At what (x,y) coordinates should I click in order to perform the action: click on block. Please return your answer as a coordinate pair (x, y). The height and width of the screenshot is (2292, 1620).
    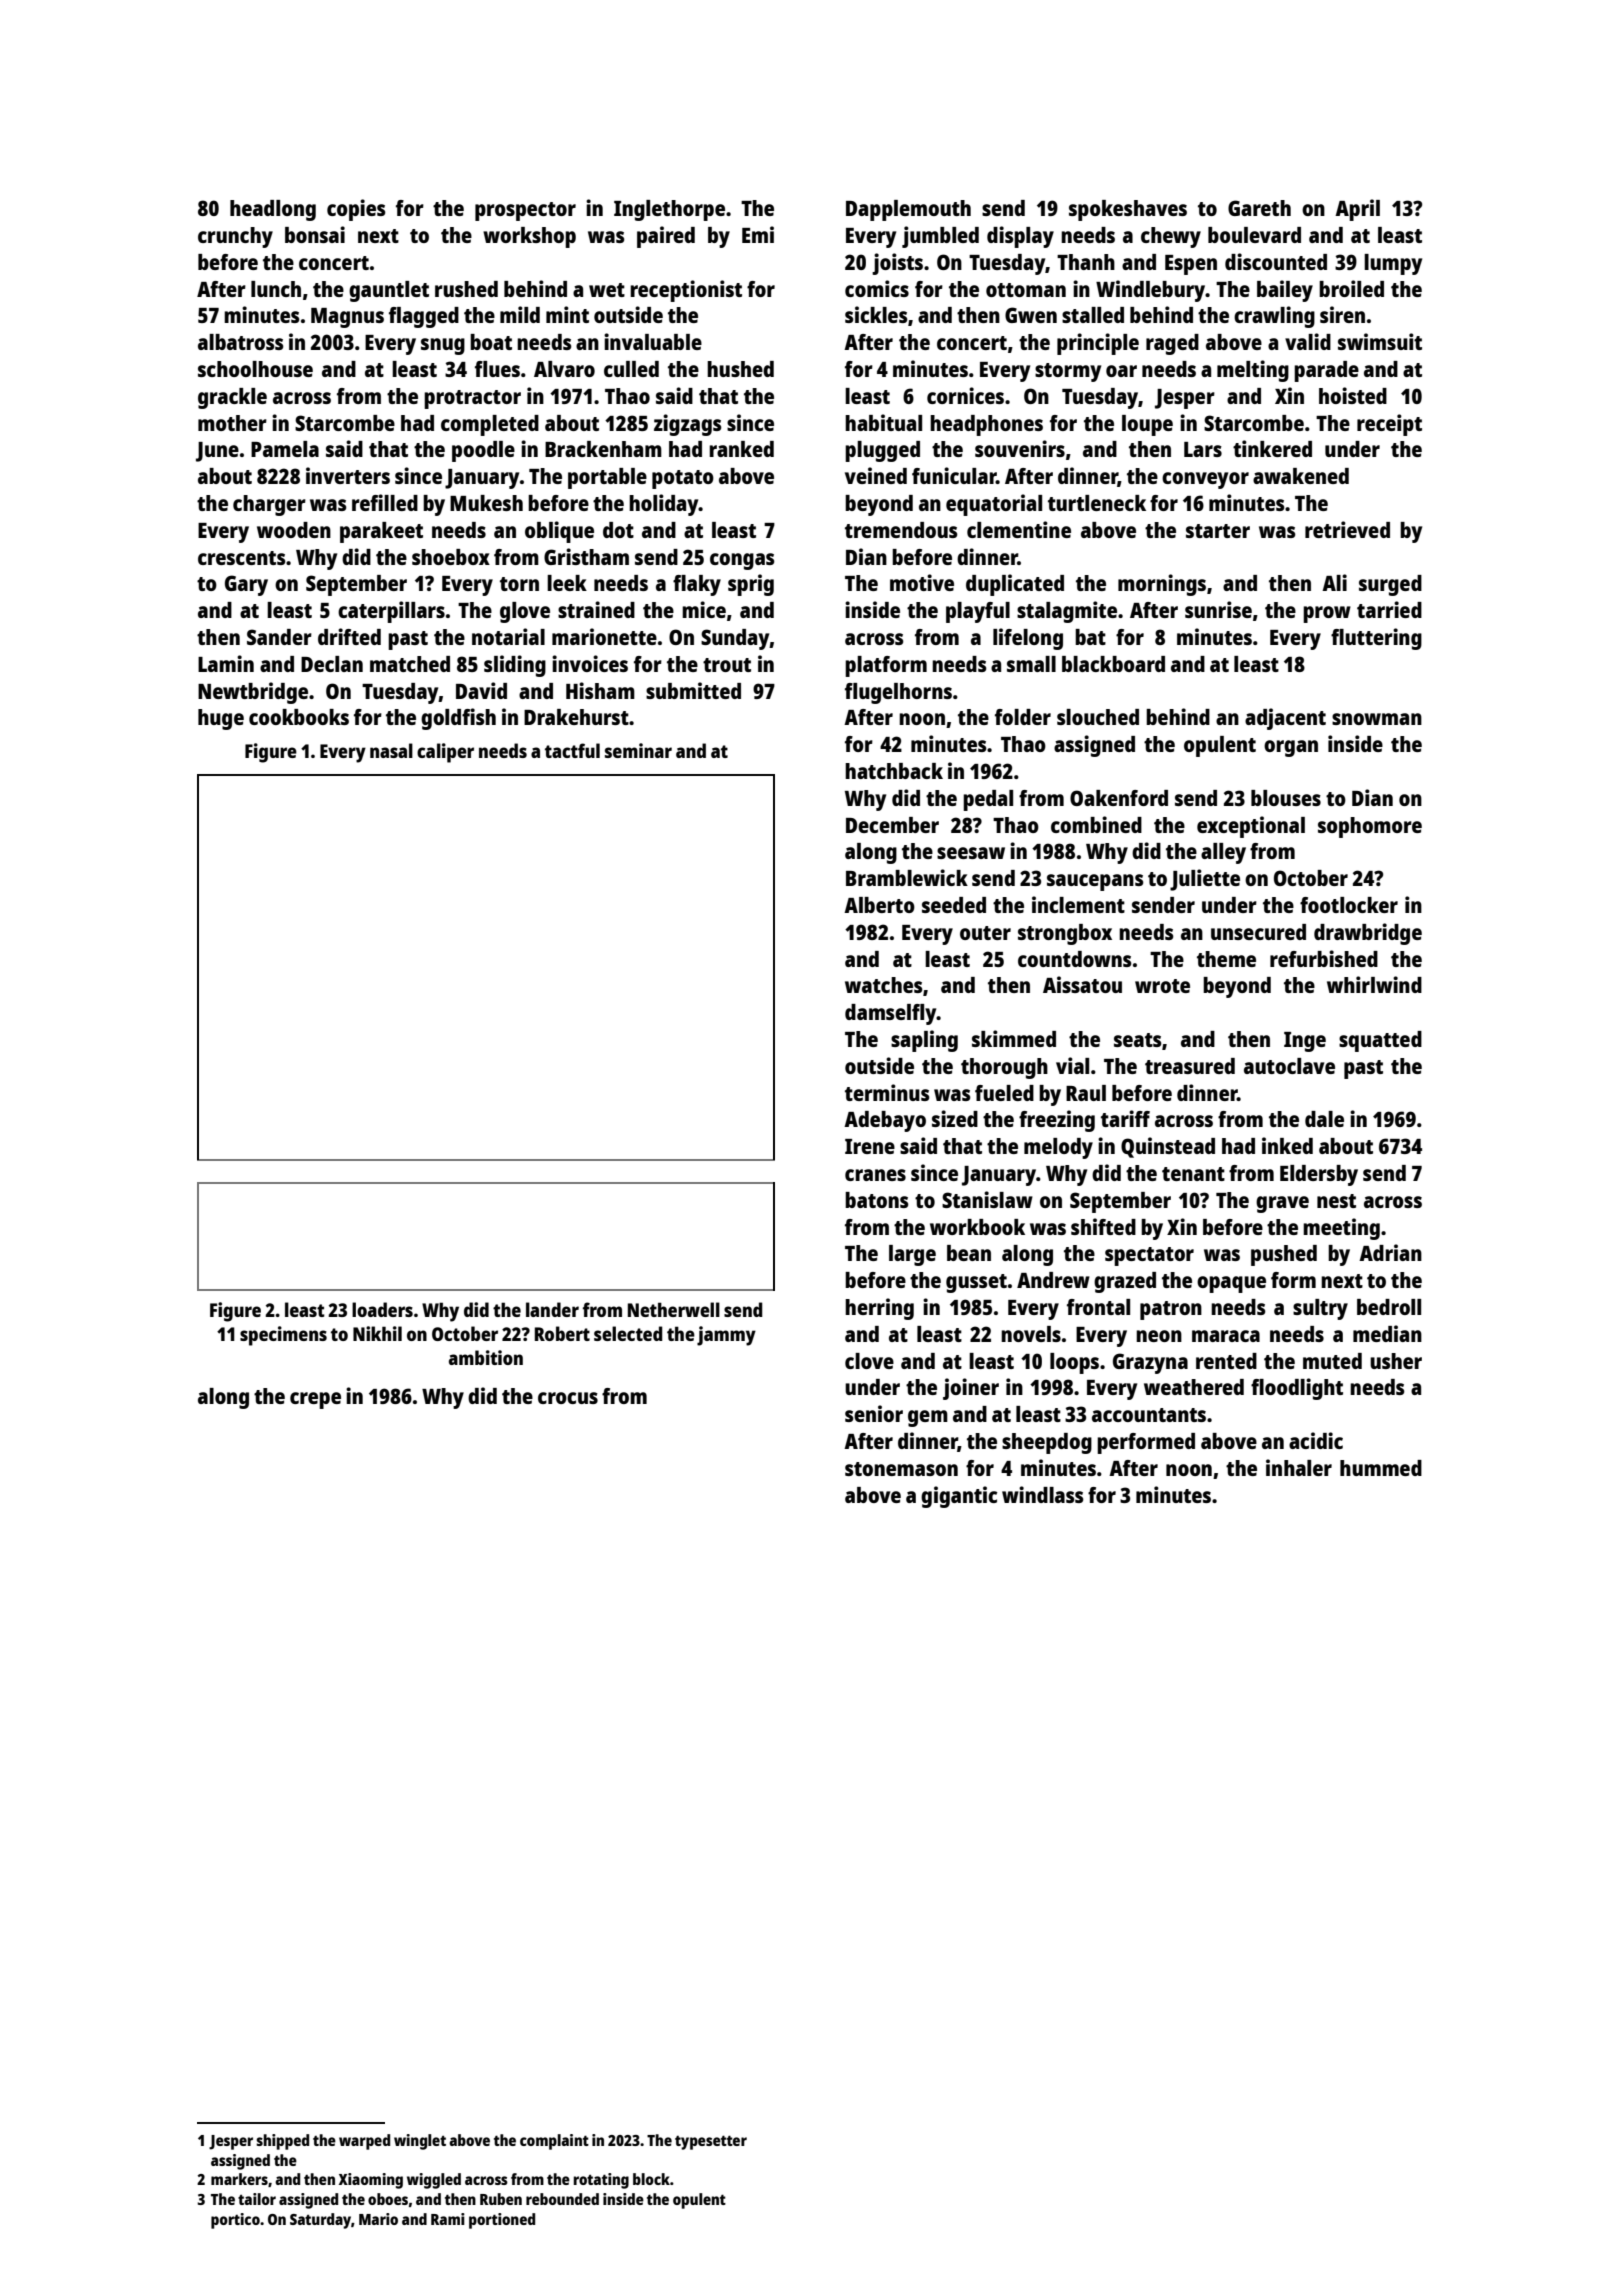
    Looking at the image, I should click on (651, 2179).
